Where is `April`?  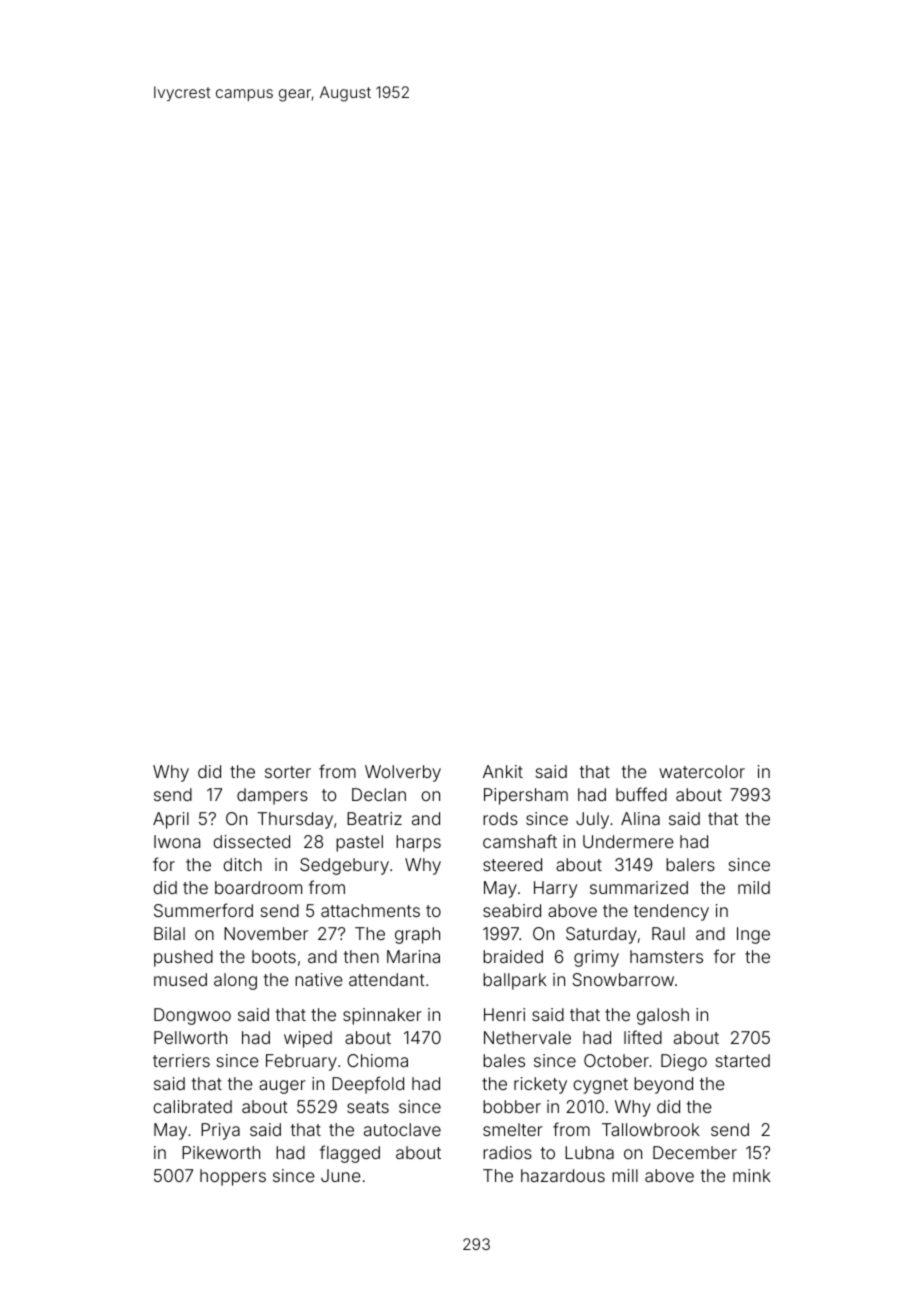
April is located at coordinates (171, 820).
